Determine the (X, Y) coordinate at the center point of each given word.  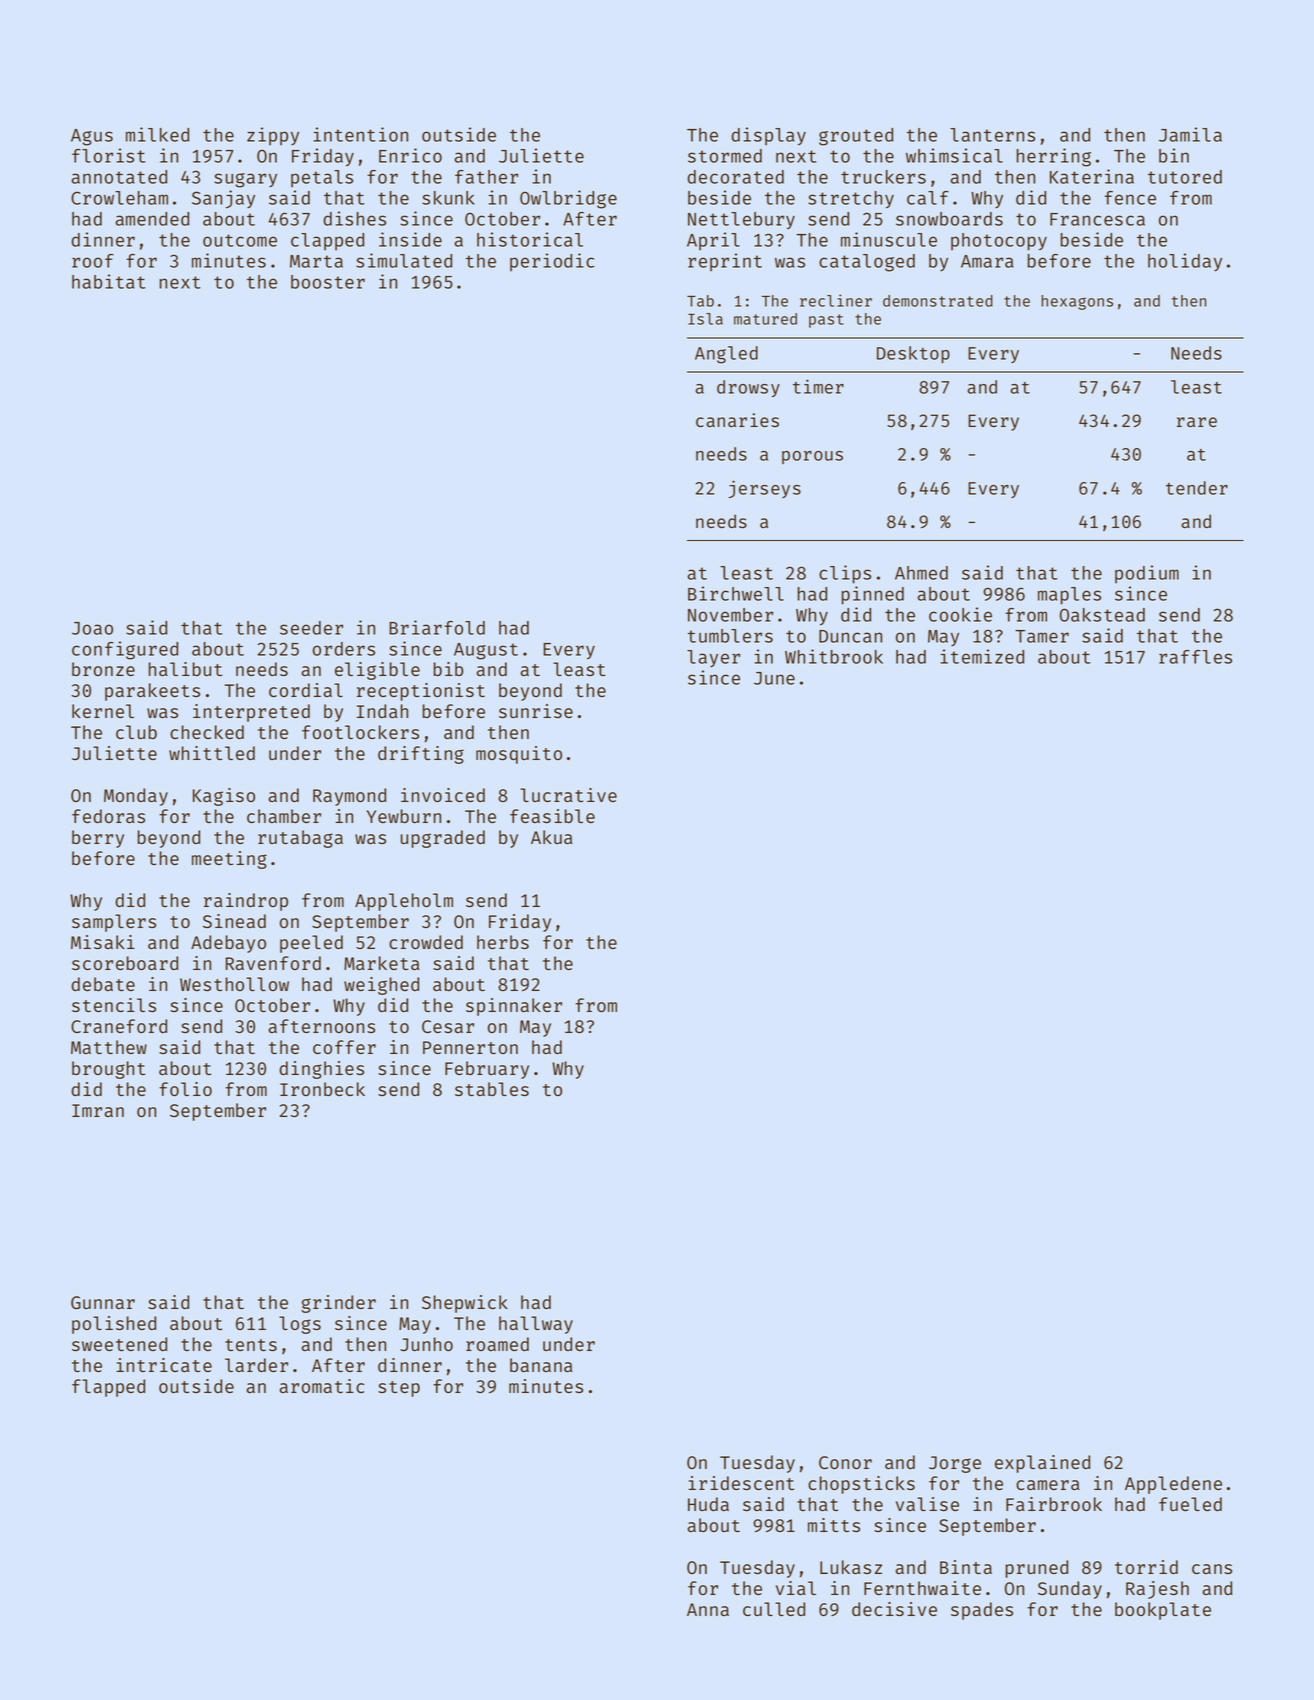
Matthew (109, 1047)
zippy (273, 136)
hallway (536, 1325)
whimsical (954, 155)
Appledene (1173, 1485)
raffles (1195, 657)
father (486, 177)
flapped (108, 1388)
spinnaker (514, 1007)
